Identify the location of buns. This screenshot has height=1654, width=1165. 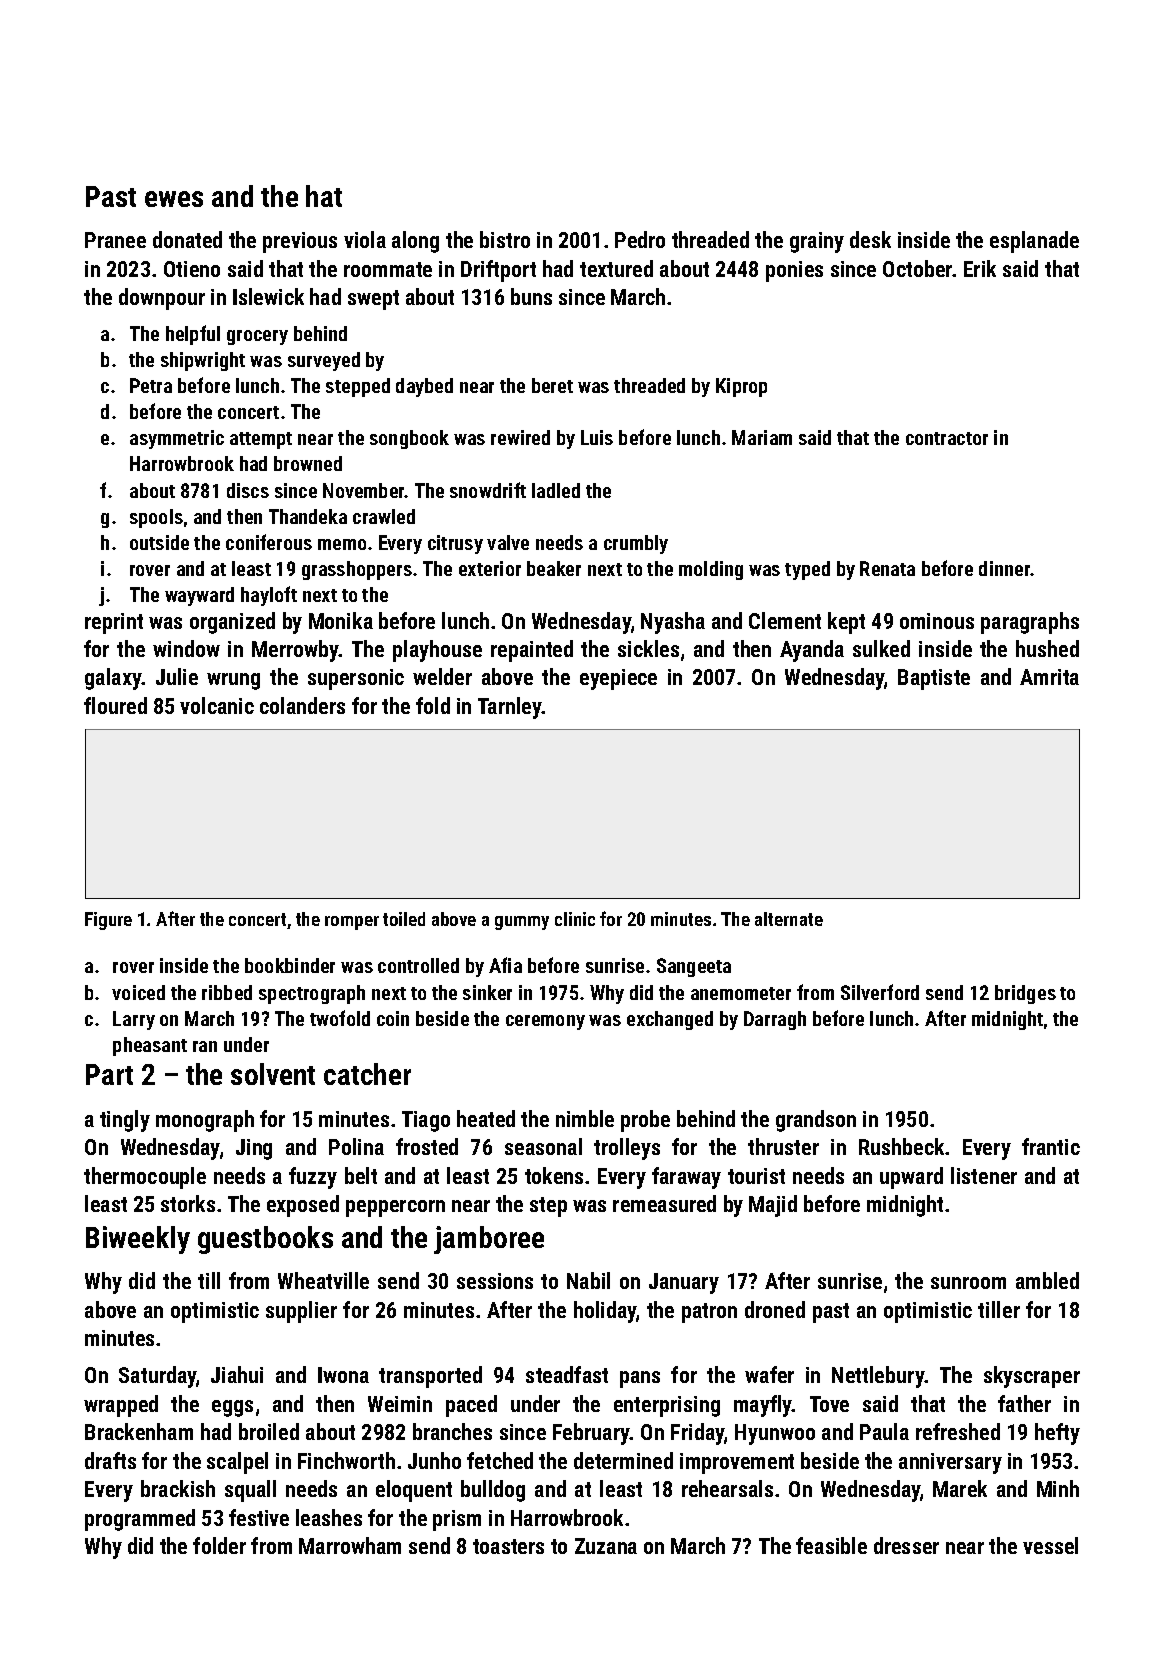
(531, 296).
